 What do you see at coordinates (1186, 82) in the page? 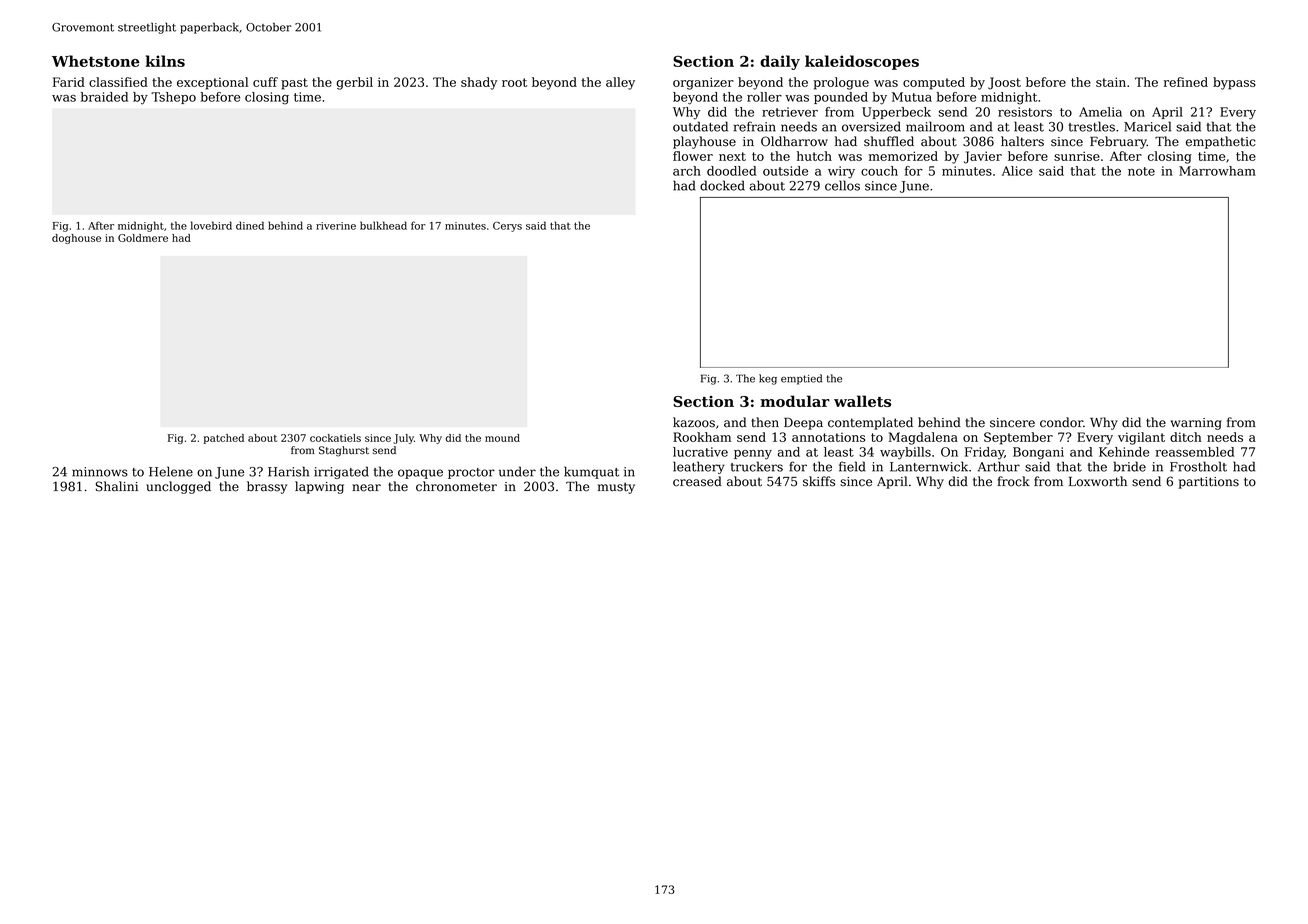
I see `refined` at bounding box center [1186, 82].
